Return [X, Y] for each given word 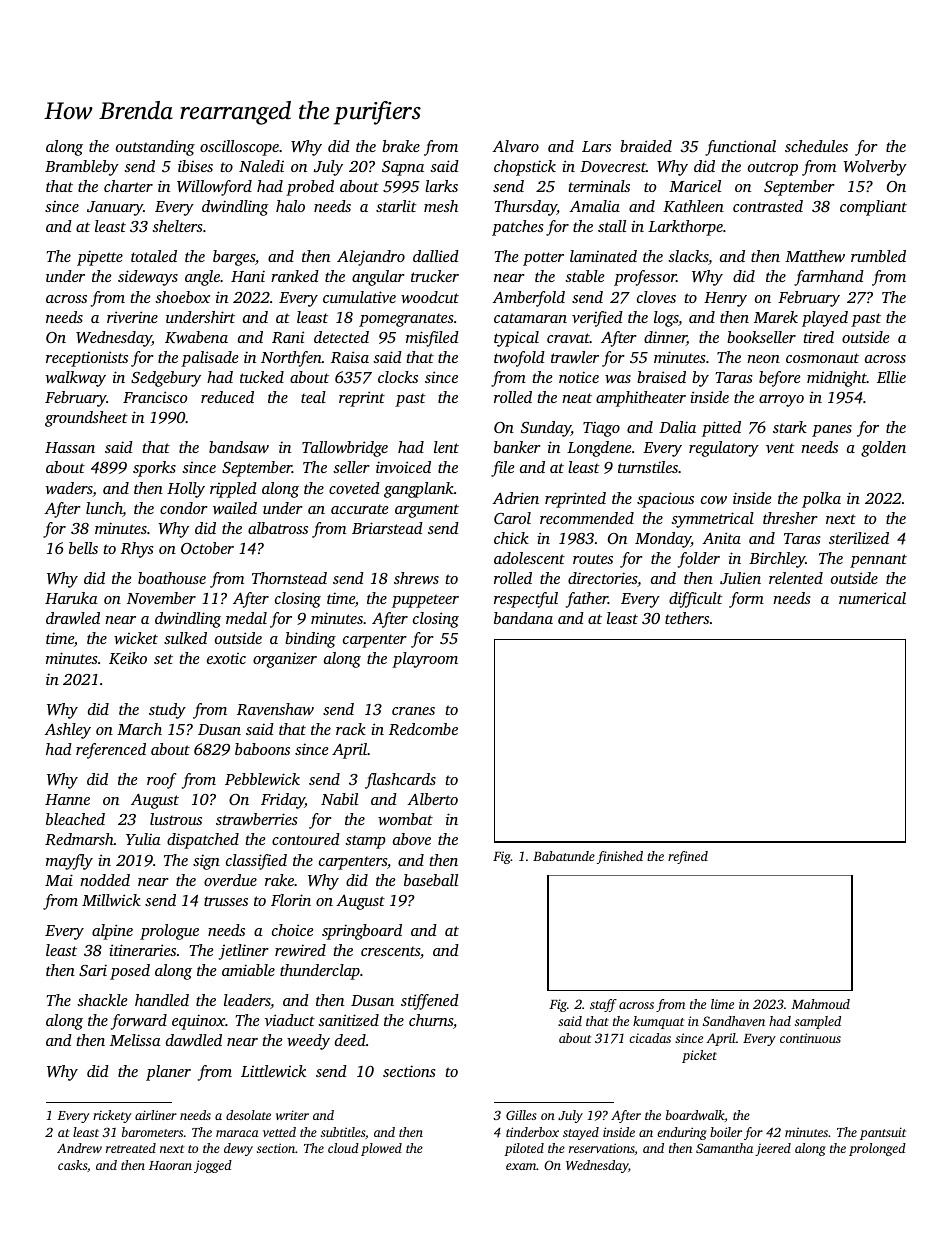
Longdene [599, 449]
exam [521, 1166]
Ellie [891, 377]
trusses [226, 901]
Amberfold [528, 299]
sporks [154, 469]
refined [688, 857]
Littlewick [273, 1071]
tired [818, 337]
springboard [362, 932]
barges [234, 258]
